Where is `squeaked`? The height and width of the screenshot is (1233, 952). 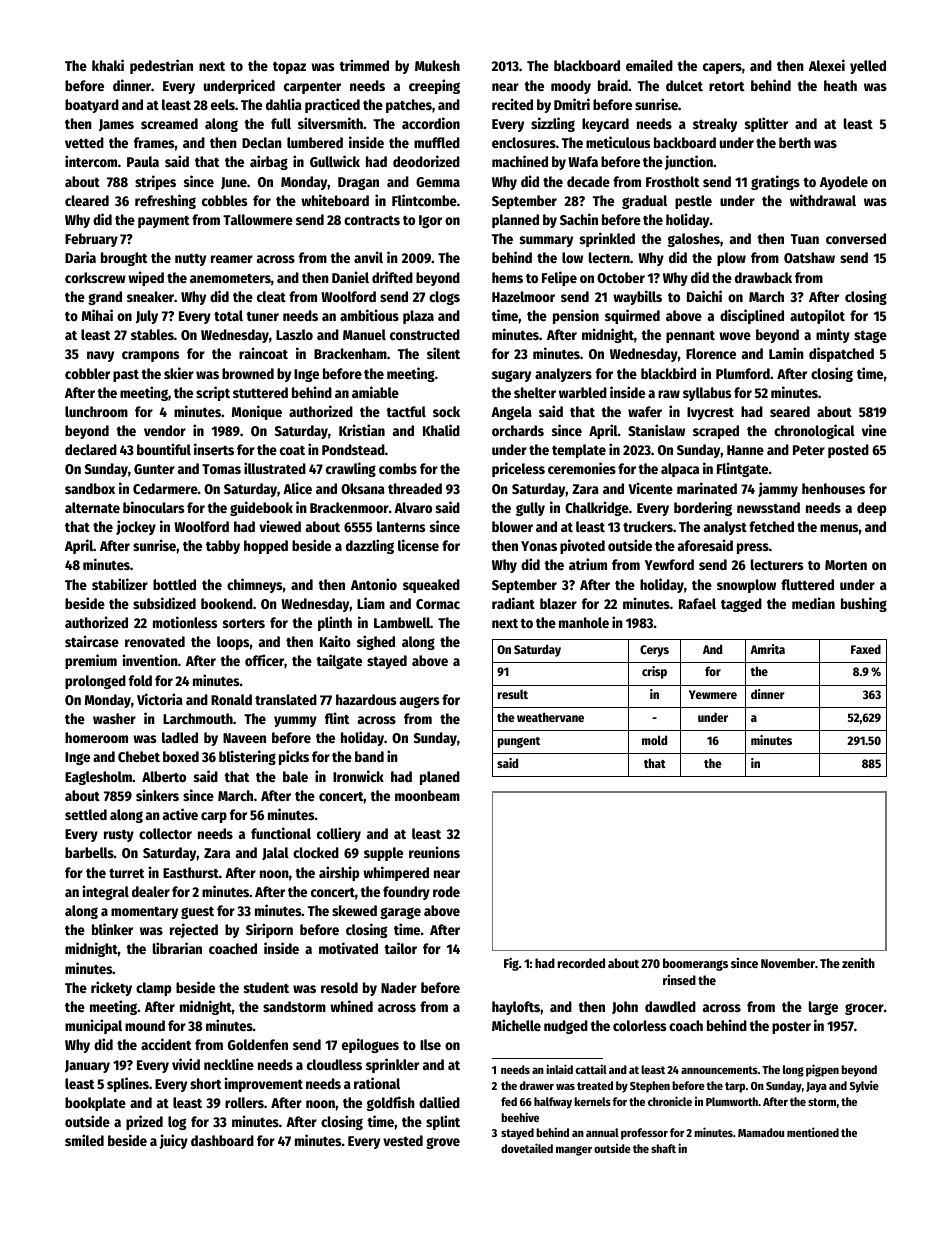
squeaked is located at coordinates (431, 586).
